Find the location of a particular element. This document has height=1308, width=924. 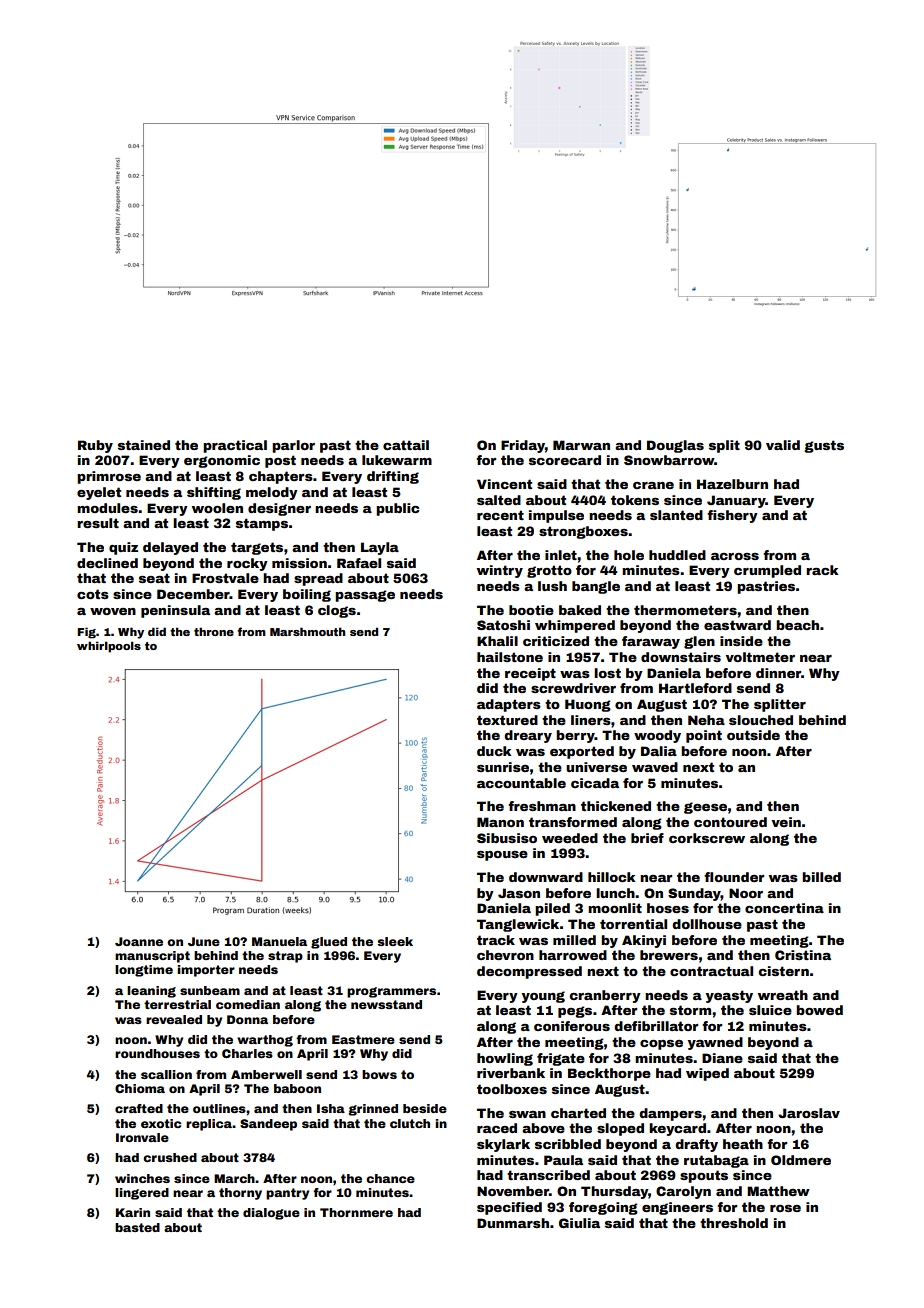

gusts is located at coordinates (824, 446).
